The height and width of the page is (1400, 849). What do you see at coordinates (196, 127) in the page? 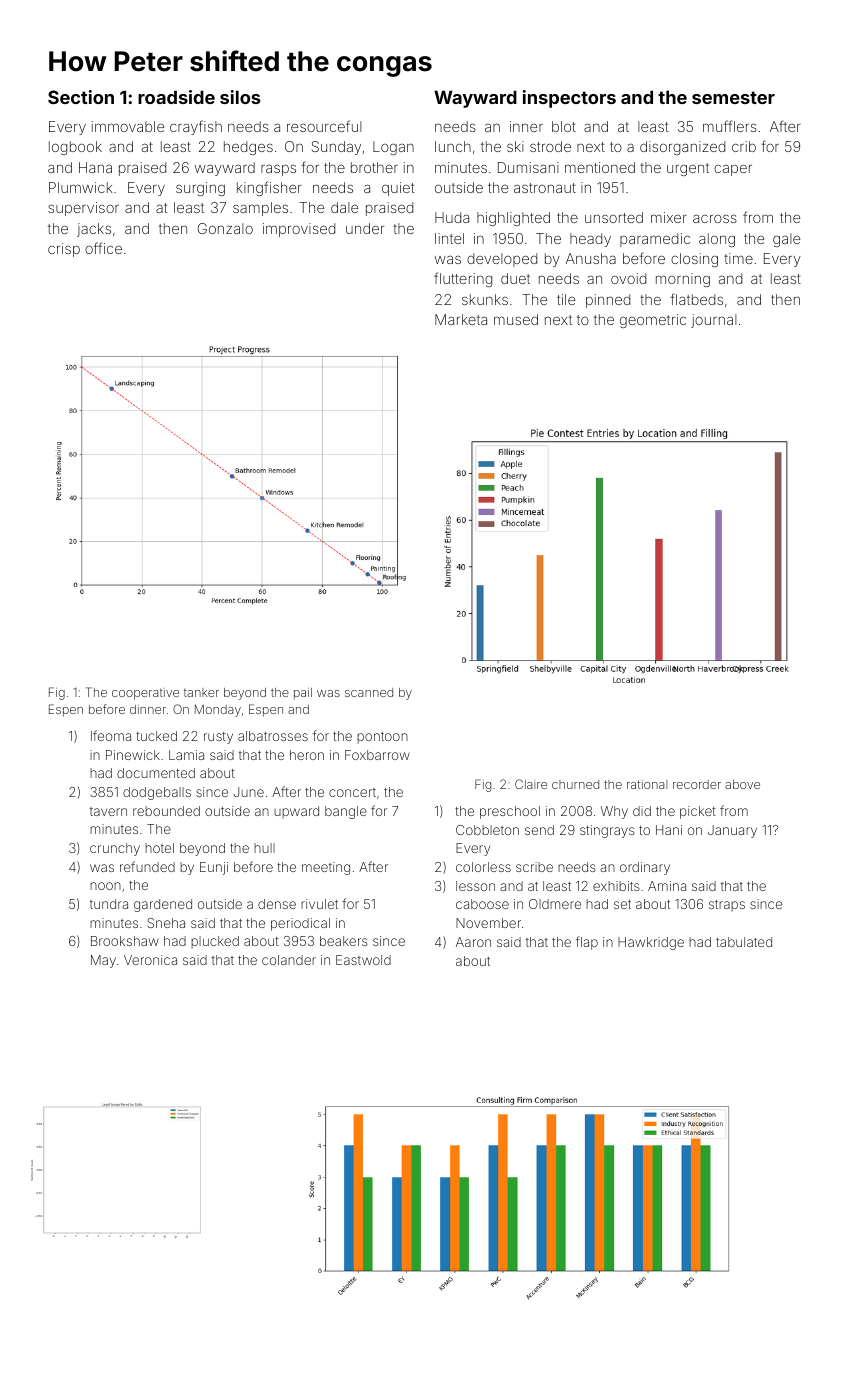
I see `crayfish` at bounding box center [196, 127].
